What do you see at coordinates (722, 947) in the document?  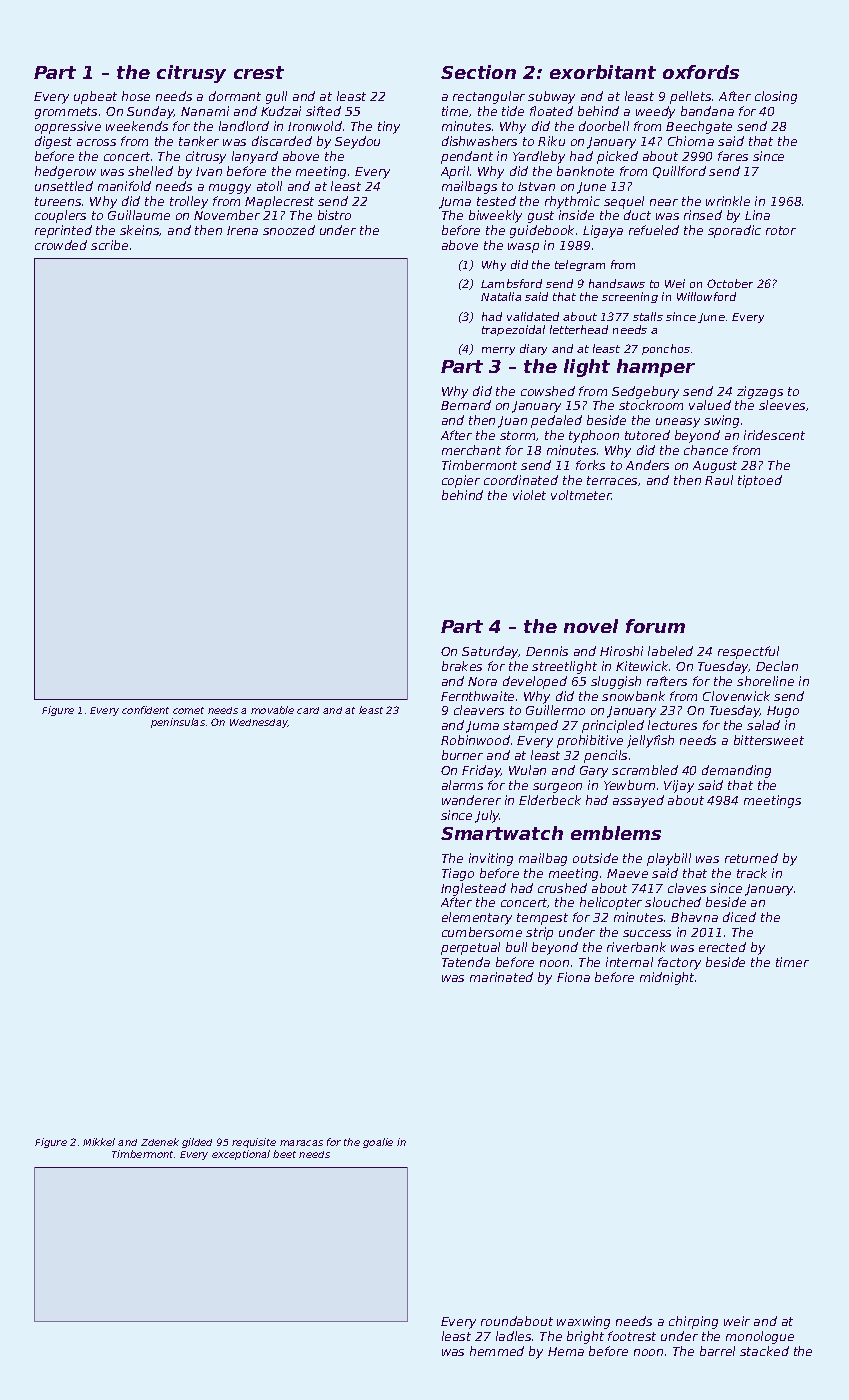 I see `erected` at bounding box center [722, 947].
